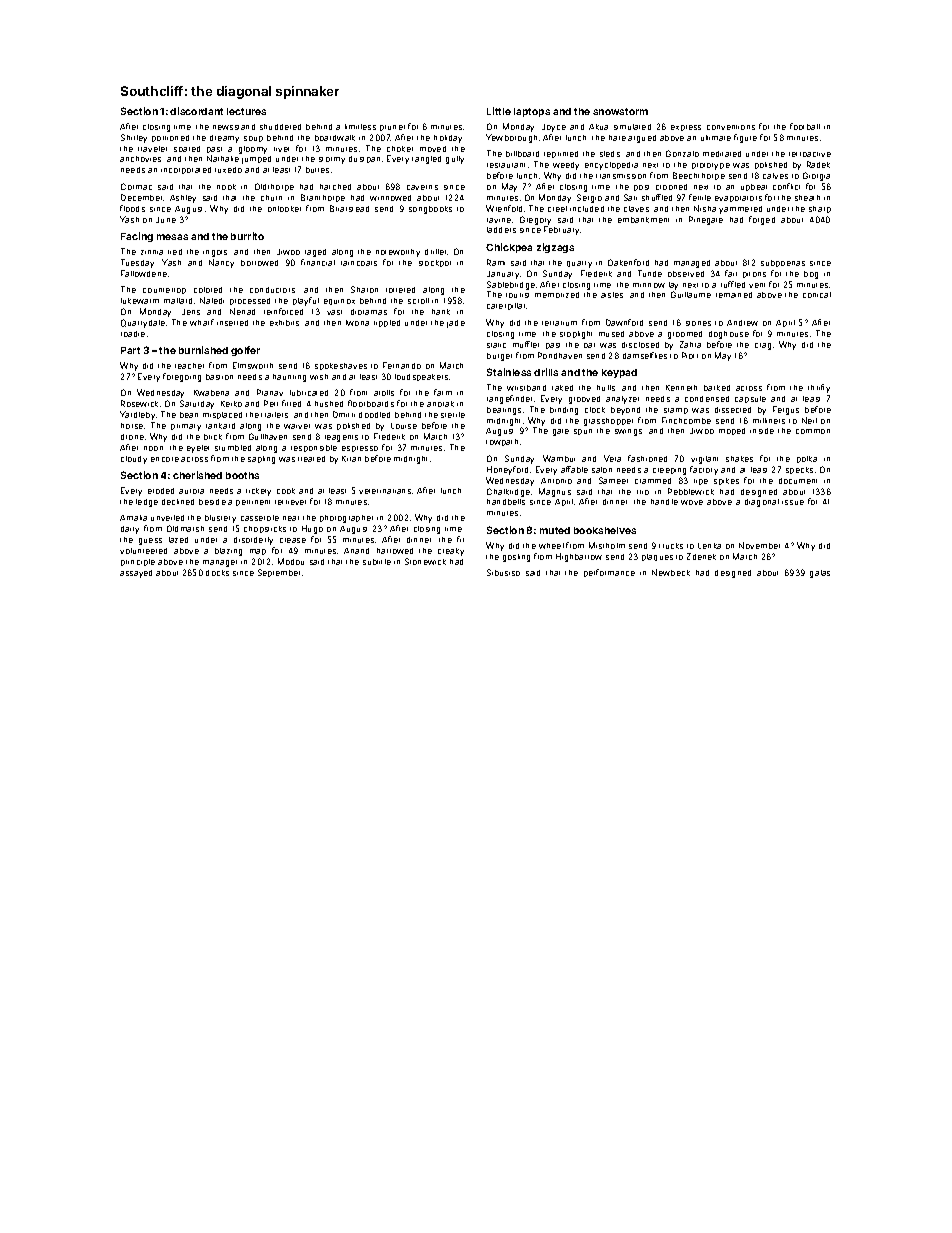 The height and width of the document is (1233, 952). Describe the element at coordinates (140, 159) in the document. I see `anchovies` at that location.
